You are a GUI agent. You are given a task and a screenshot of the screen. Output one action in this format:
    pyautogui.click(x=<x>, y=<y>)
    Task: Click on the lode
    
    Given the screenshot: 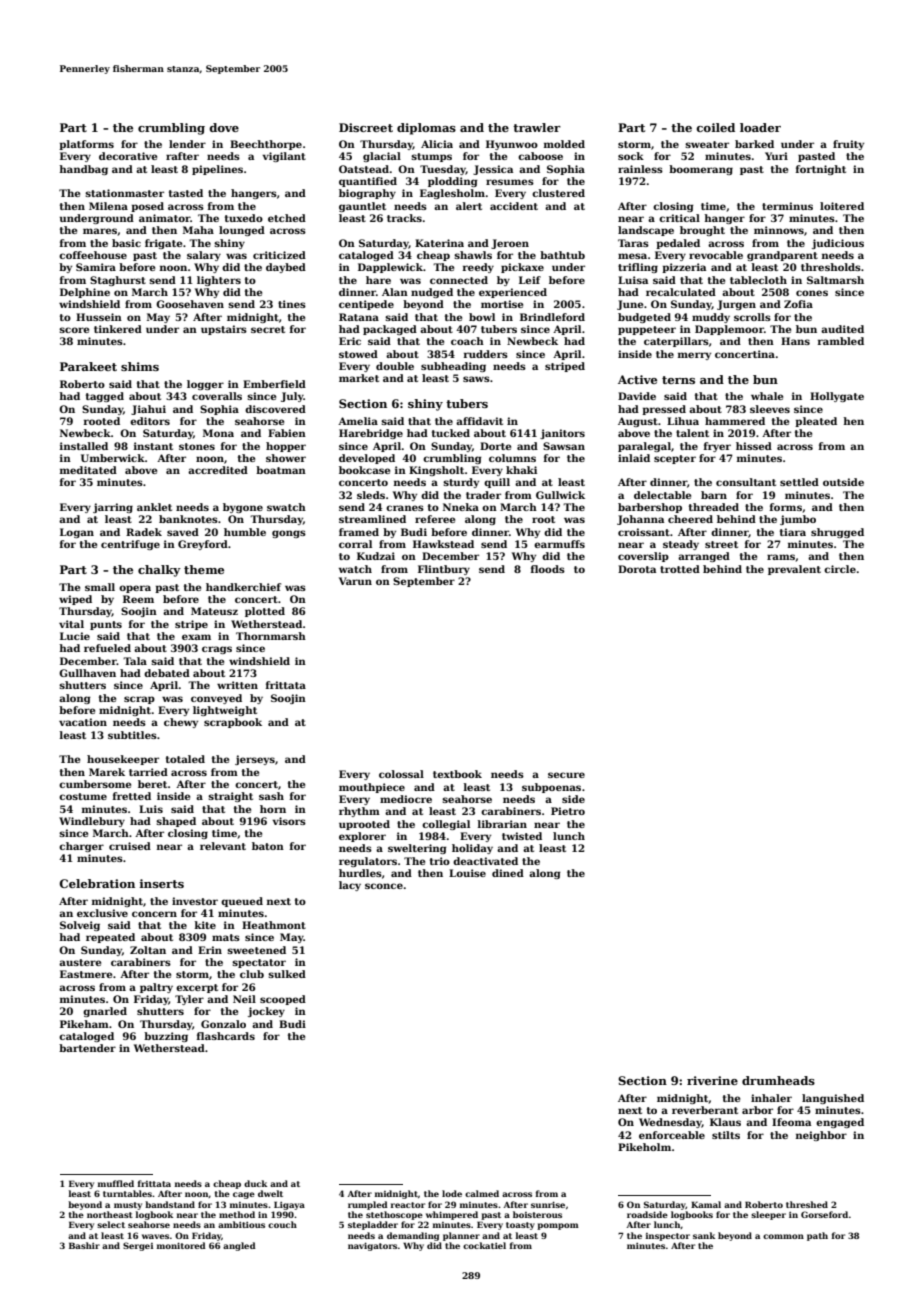 What is the action you would take?
    pyautogui.click(x=452, y=1193)
